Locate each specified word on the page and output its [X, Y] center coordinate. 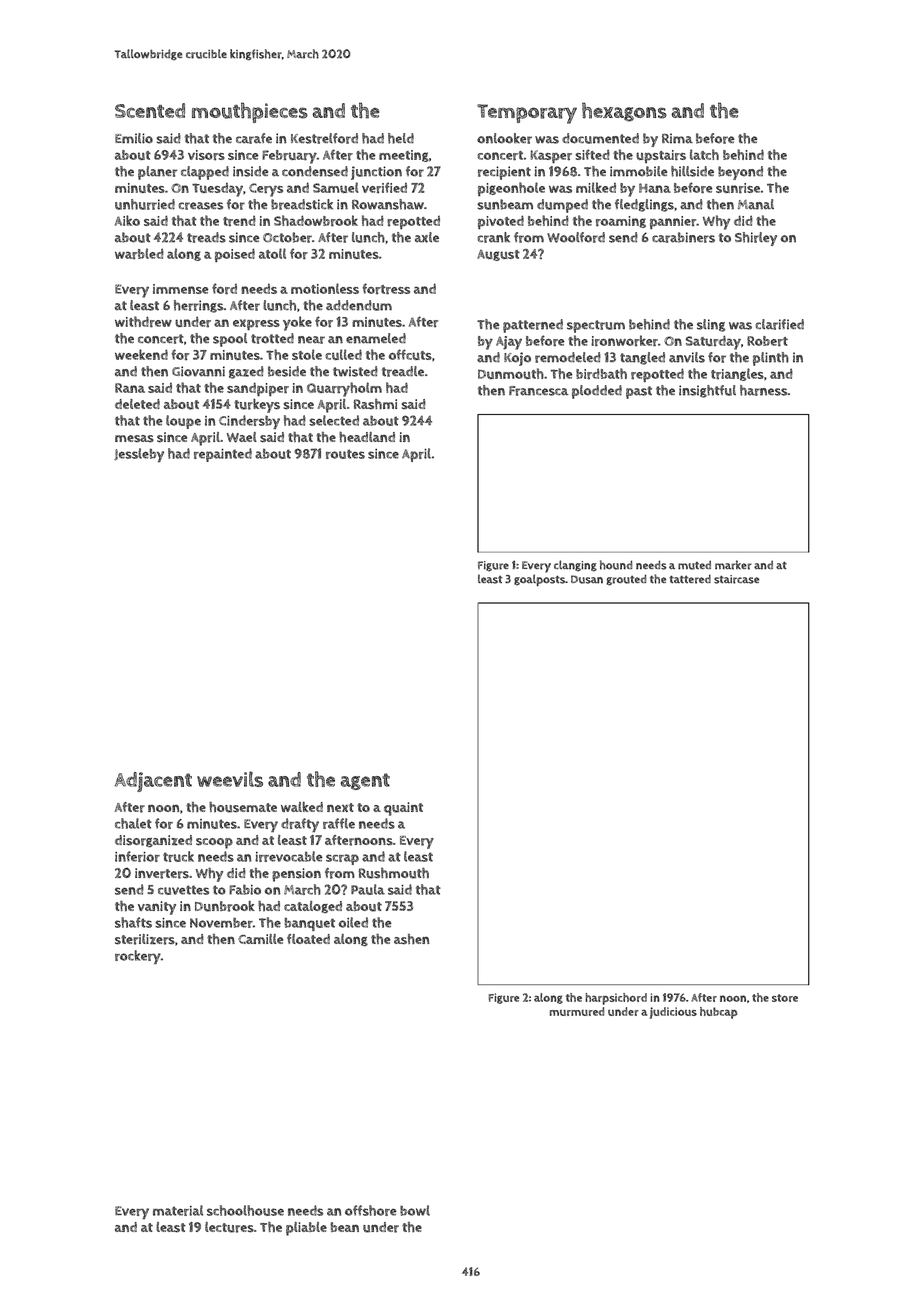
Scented [150, 110]
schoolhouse [245, 1210]
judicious [673, 1013]
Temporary [527, 114]
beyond [740, 173]
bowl [415, 1210]
